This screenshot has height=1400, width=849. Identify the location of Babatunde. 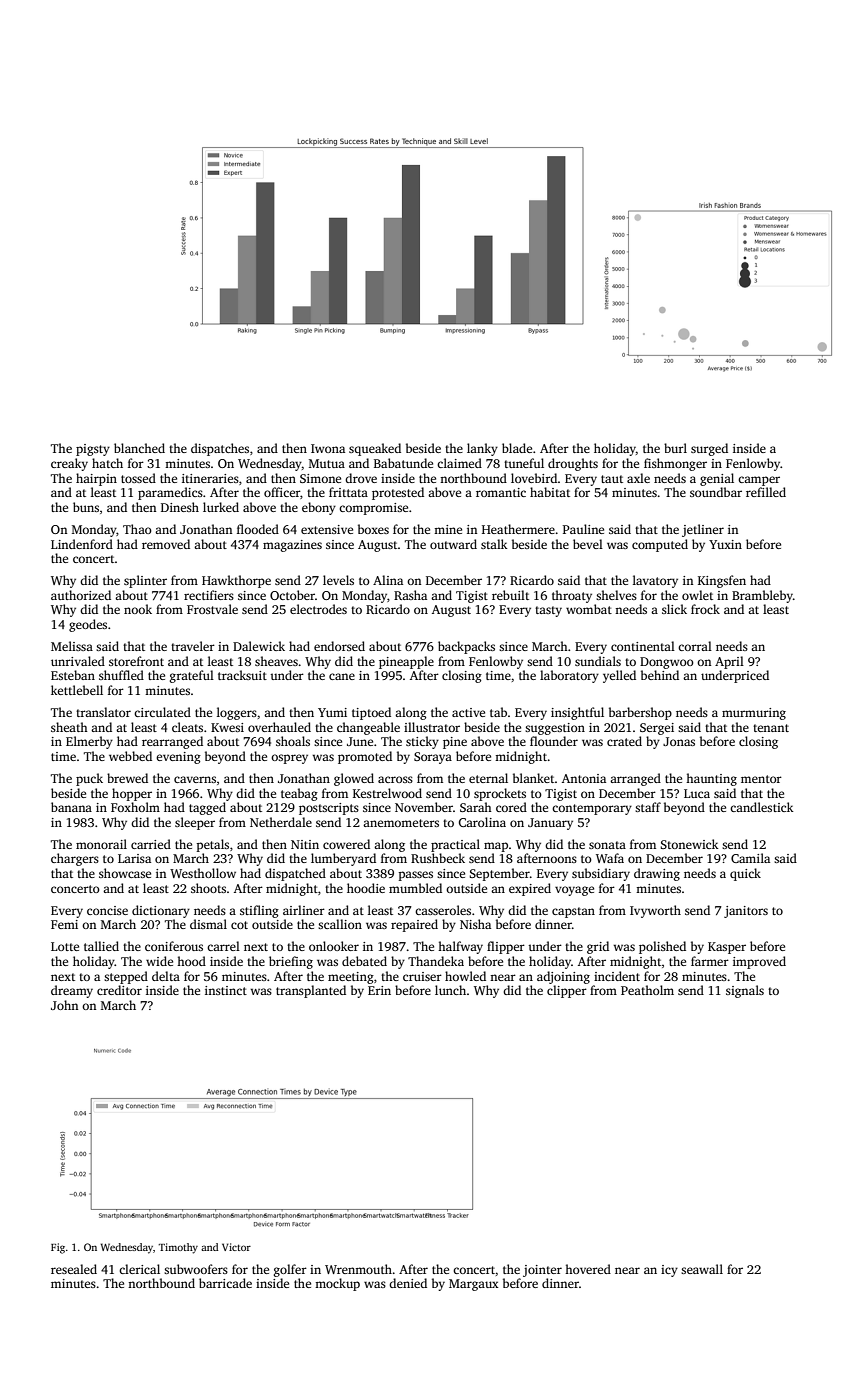
(403, 463).
